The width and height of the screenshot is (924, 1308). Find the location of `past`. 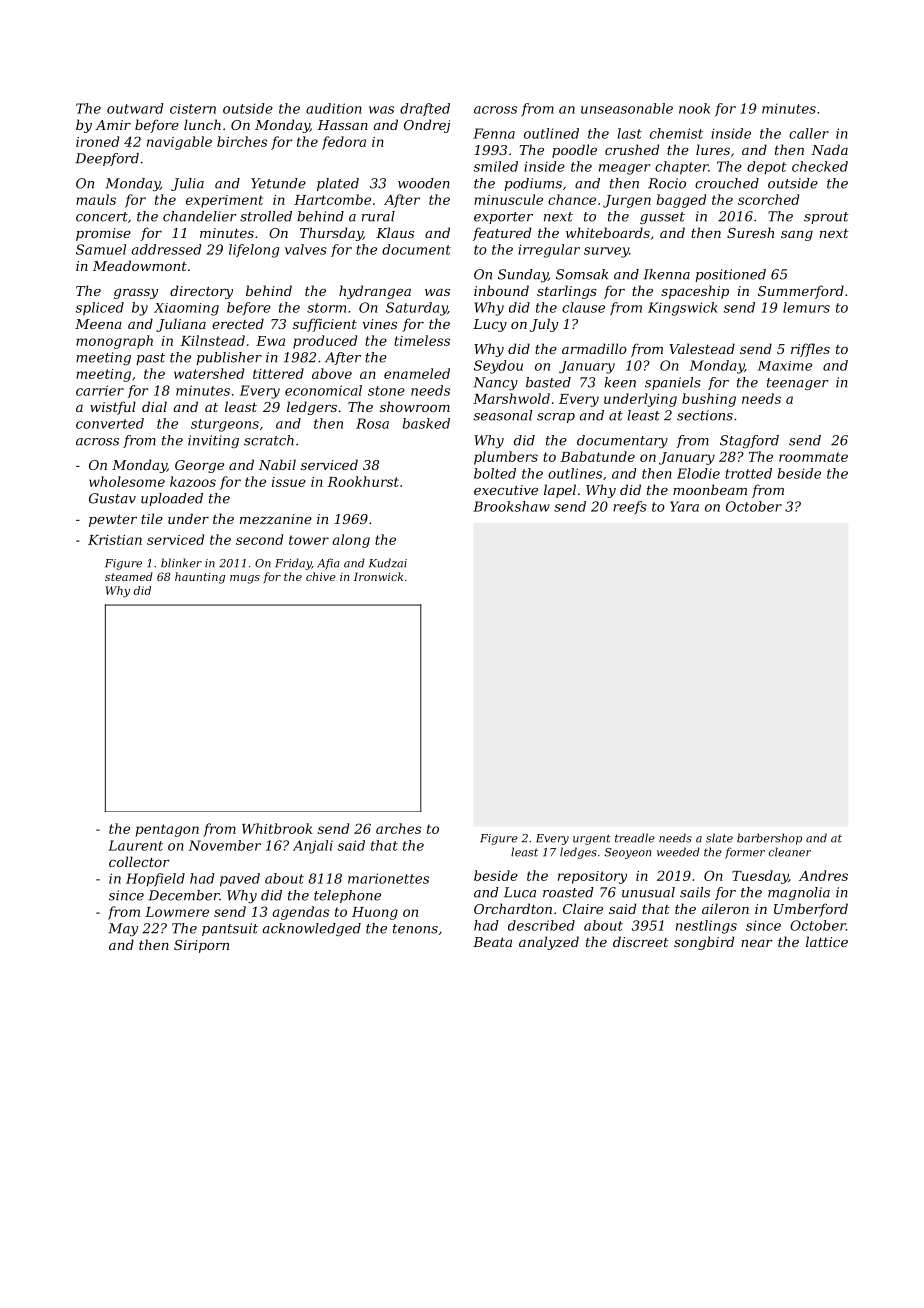

past is located at coordinates (150, 359).
